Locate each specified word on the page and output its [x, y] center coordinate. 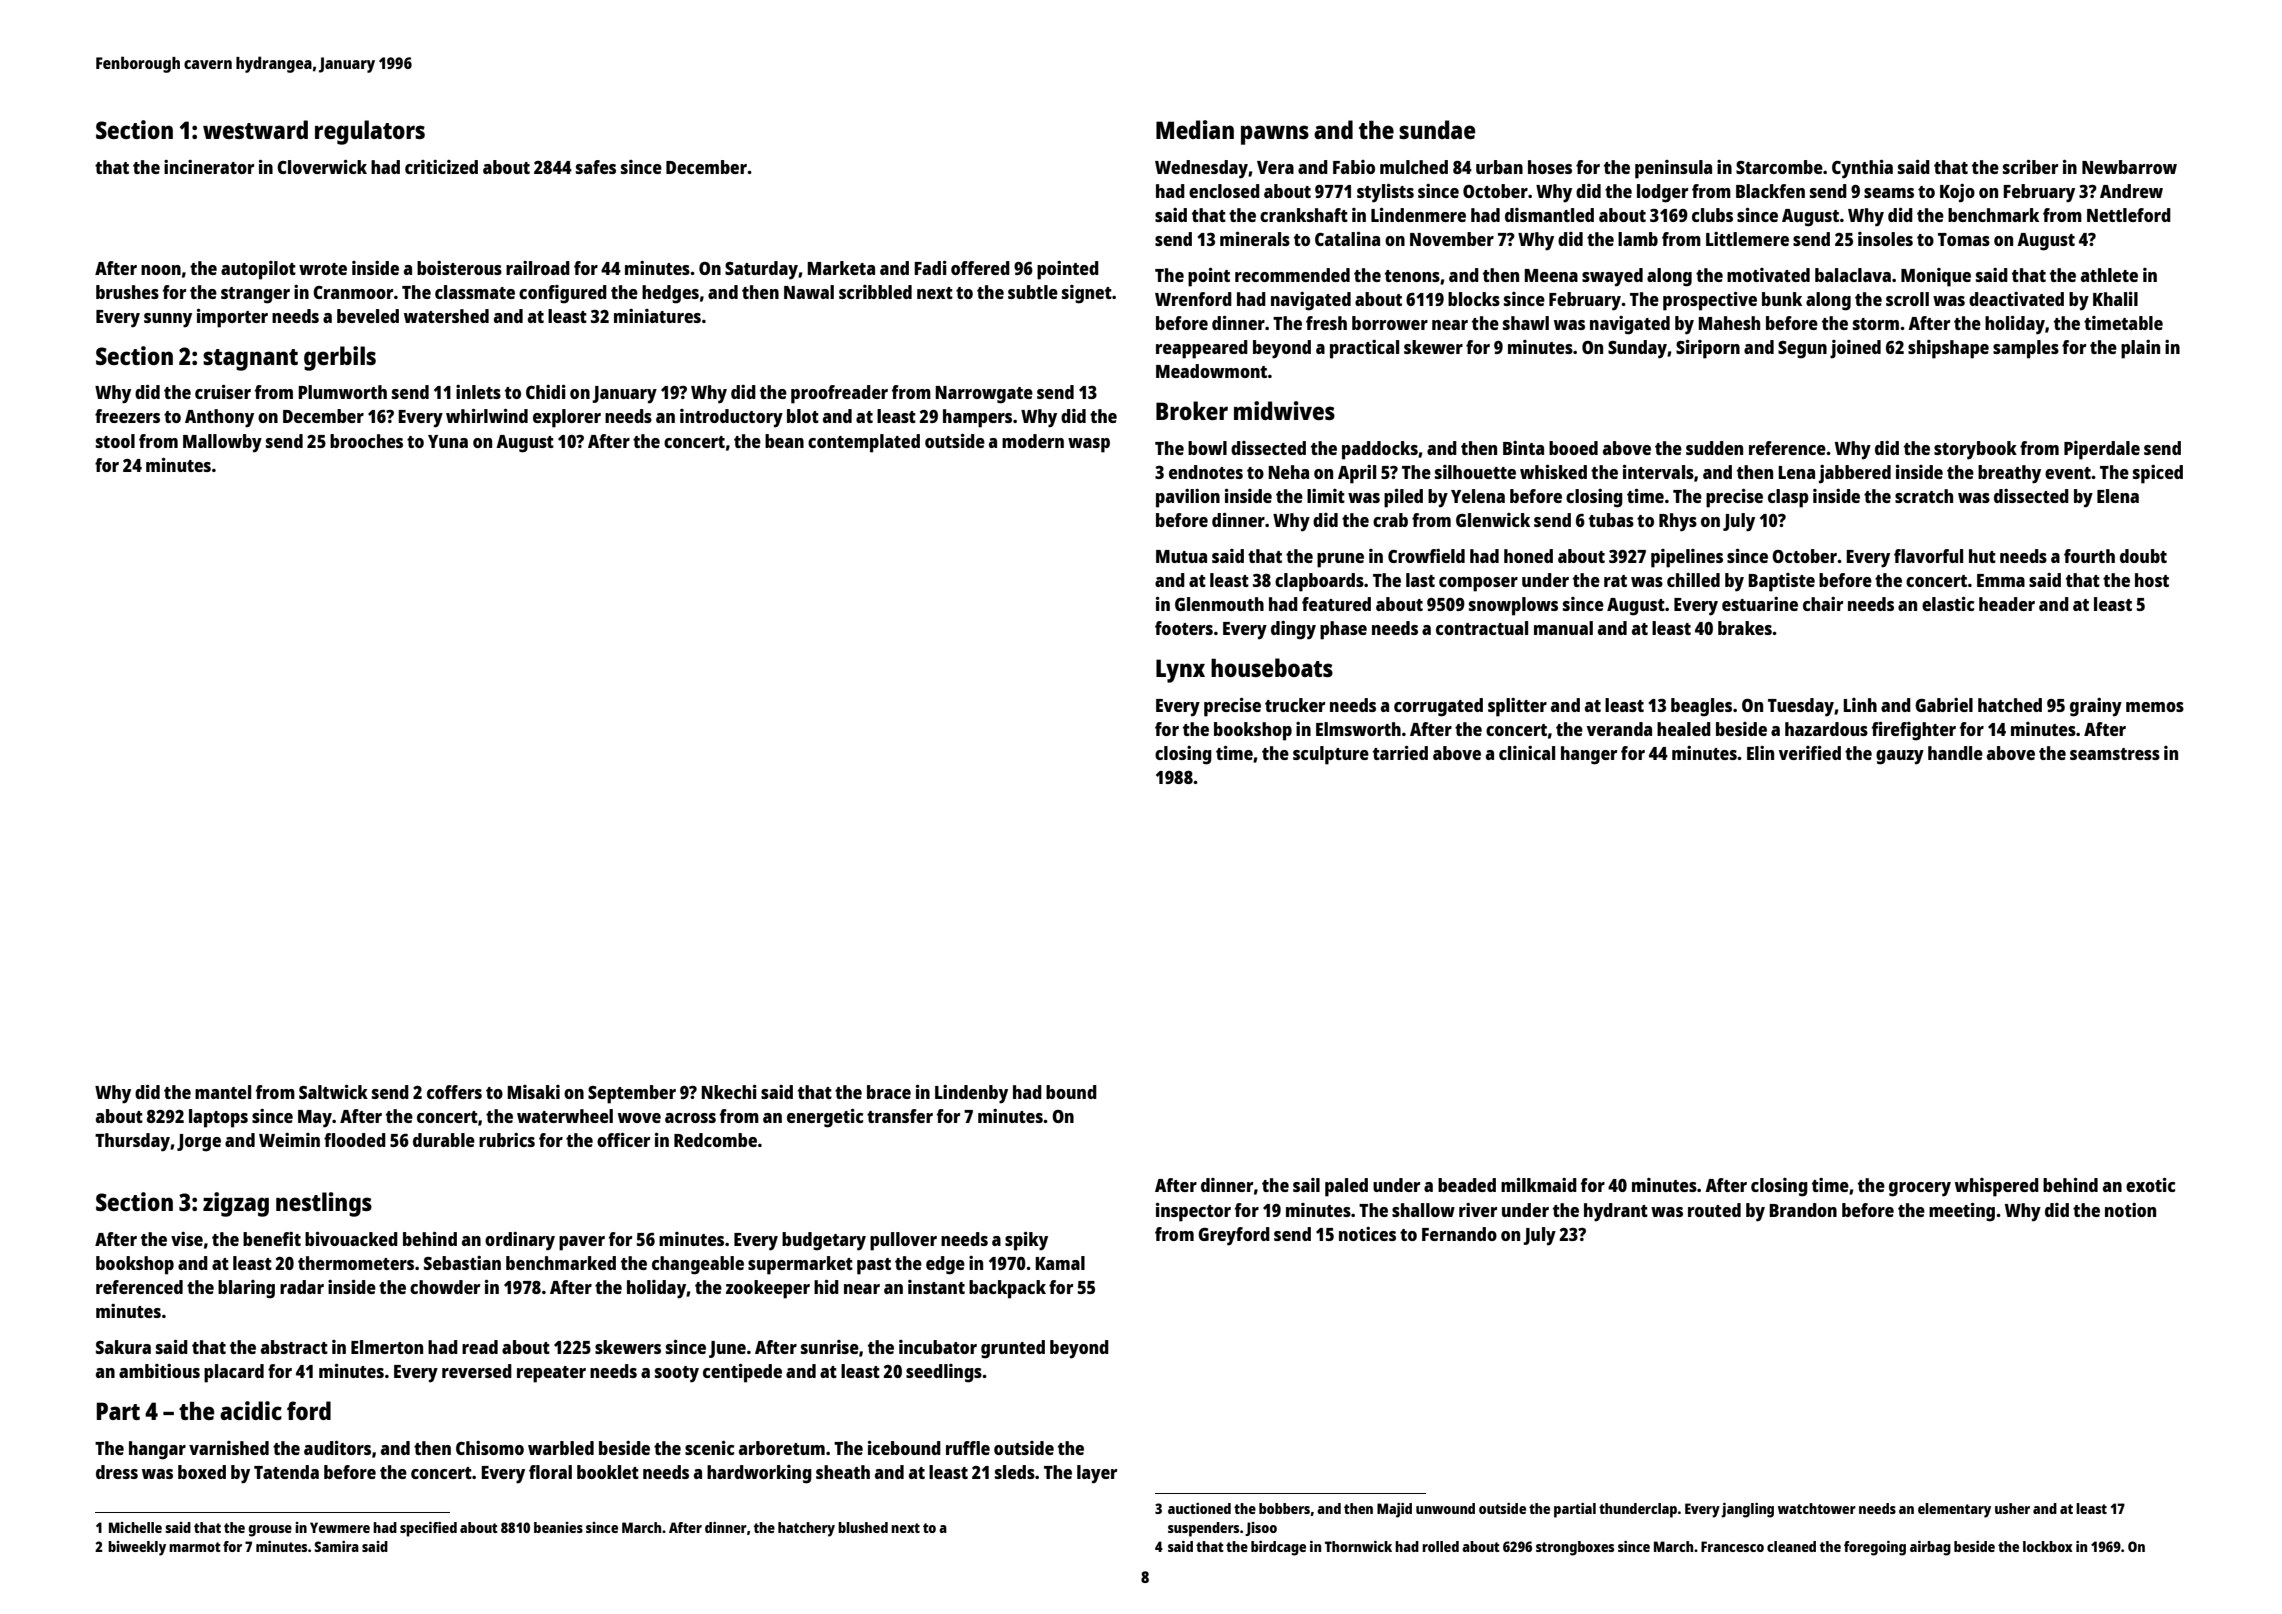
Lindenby [971, 1094]
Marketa [841, 268]
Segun [1802, 350]
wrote [323, 269]
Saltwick [333, 1092]
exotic [2150, 1185]
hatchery [806, 1529]
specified [428, 1529]
